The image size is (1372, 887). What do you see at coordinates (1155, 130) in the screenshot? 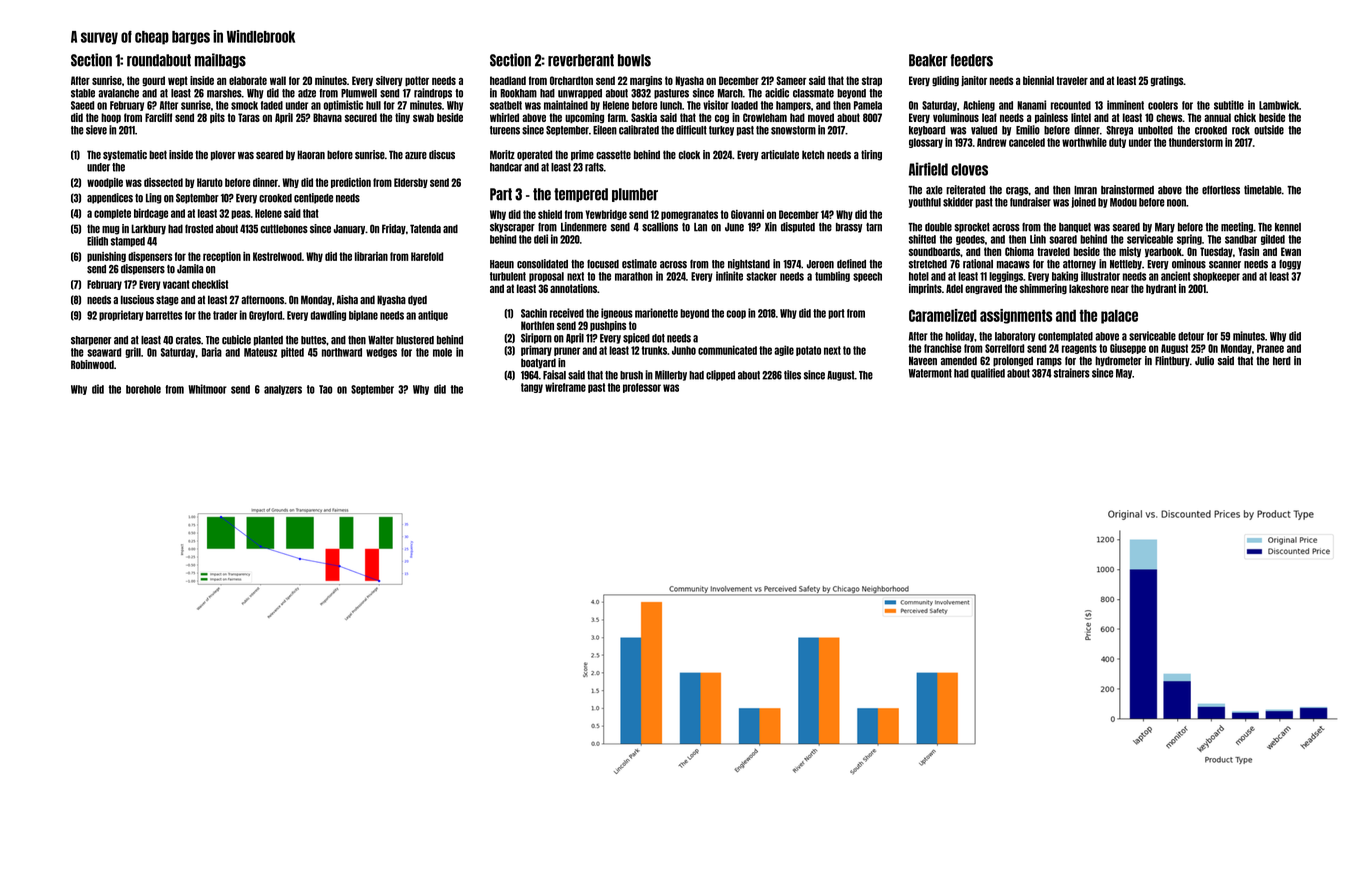
I see `unbolted` at bounding box center [1155, 130].
